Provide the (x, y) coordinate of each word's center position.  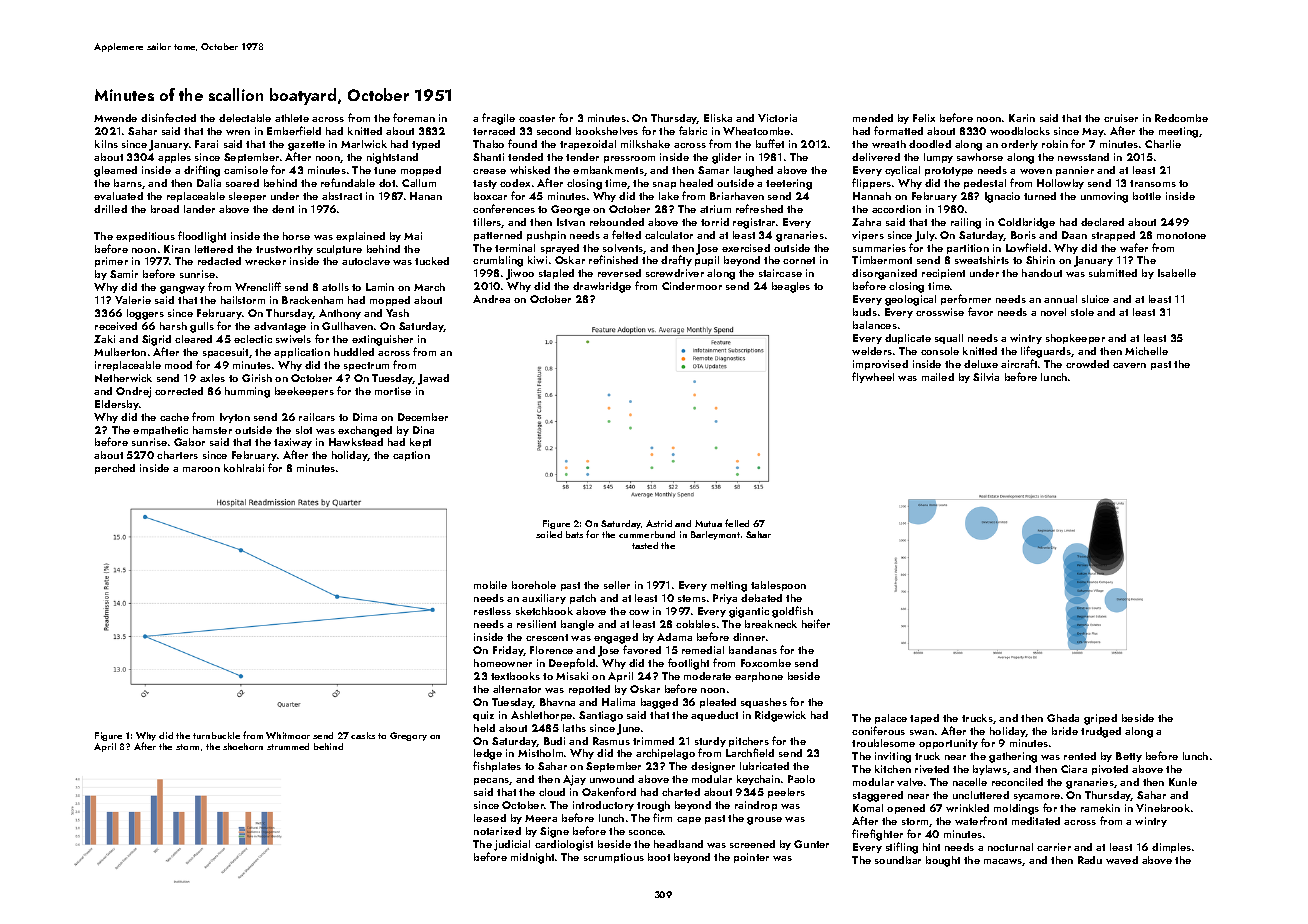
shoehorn (243, 746)
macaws (1003, 862)
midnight (532, 858)
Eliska (718, 118)
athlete (292, 118)
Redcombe (1181, 118)
